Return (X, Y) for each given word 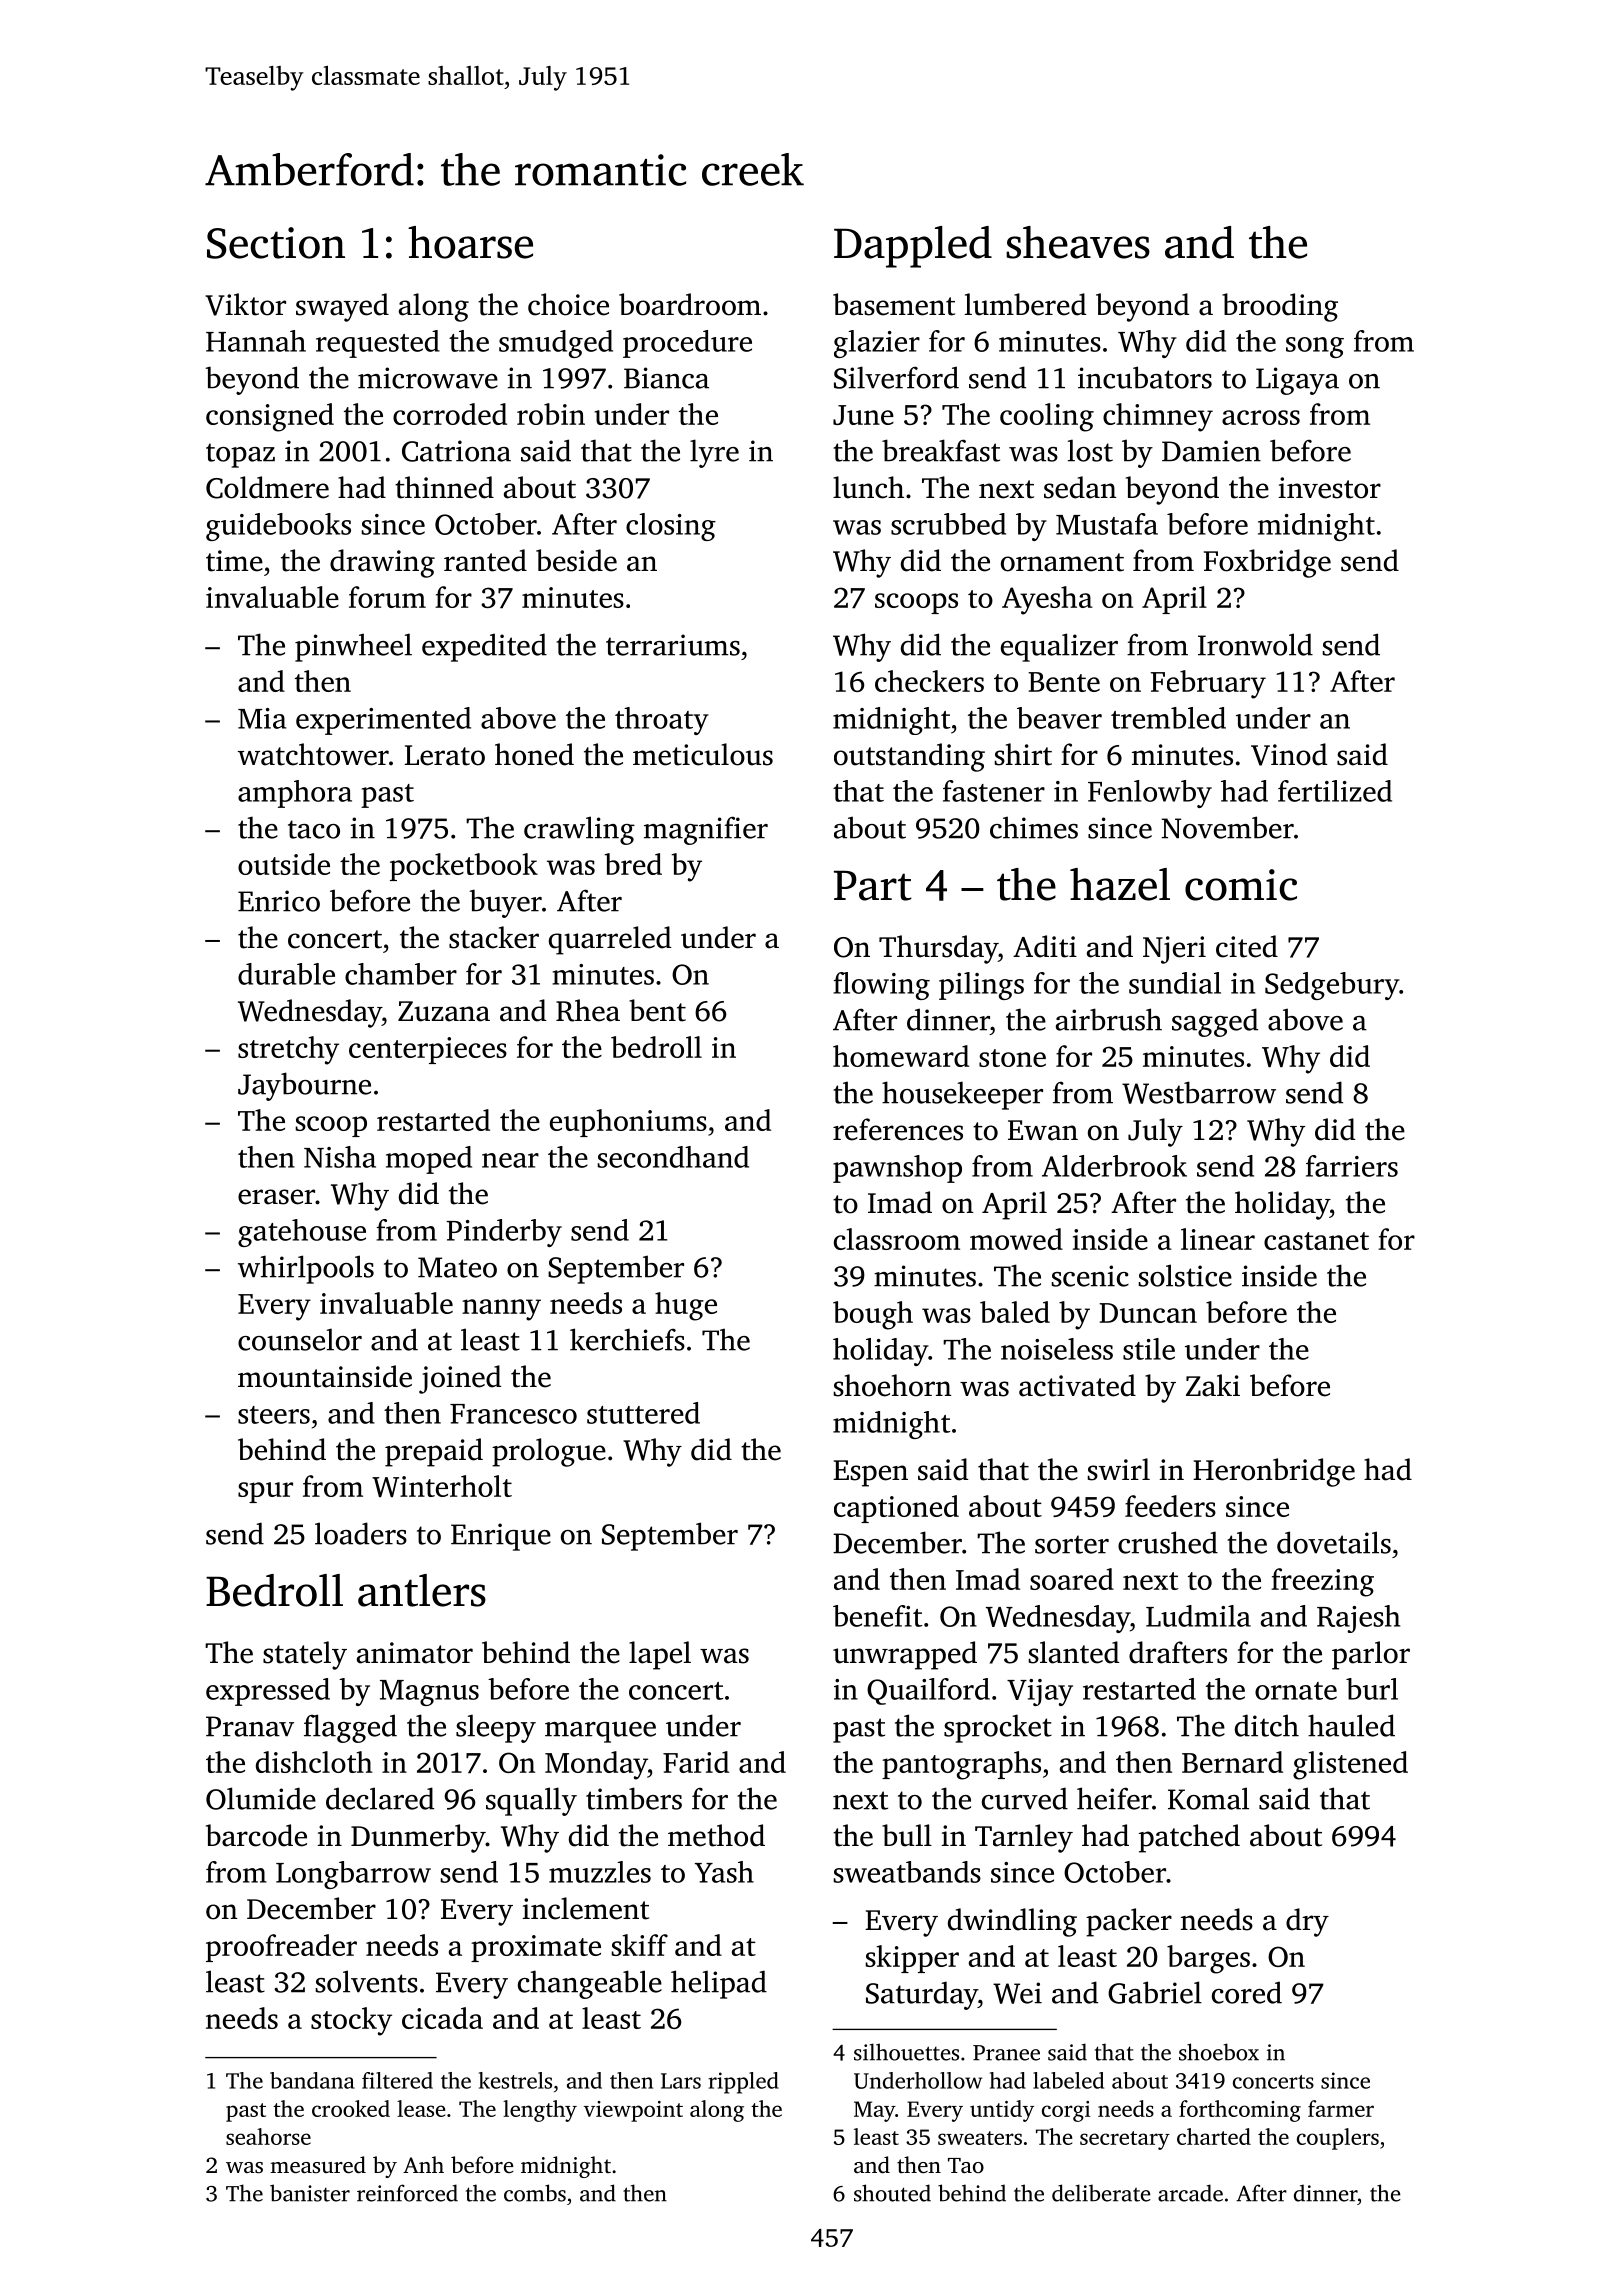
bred (633, 864)
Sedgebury (1332, 986)
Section (276, 243)
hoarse (470, 242)
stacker (494, 937)
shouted (892, 2193)
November (1228, 827)
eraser (276, 1197)
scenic (1090, 1276)
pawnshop (897, 1169)
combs (535, 2193)
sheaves (1078, 242)
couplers (1338, 2139)
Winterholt (442, 1486)
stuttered (643, 1413)
